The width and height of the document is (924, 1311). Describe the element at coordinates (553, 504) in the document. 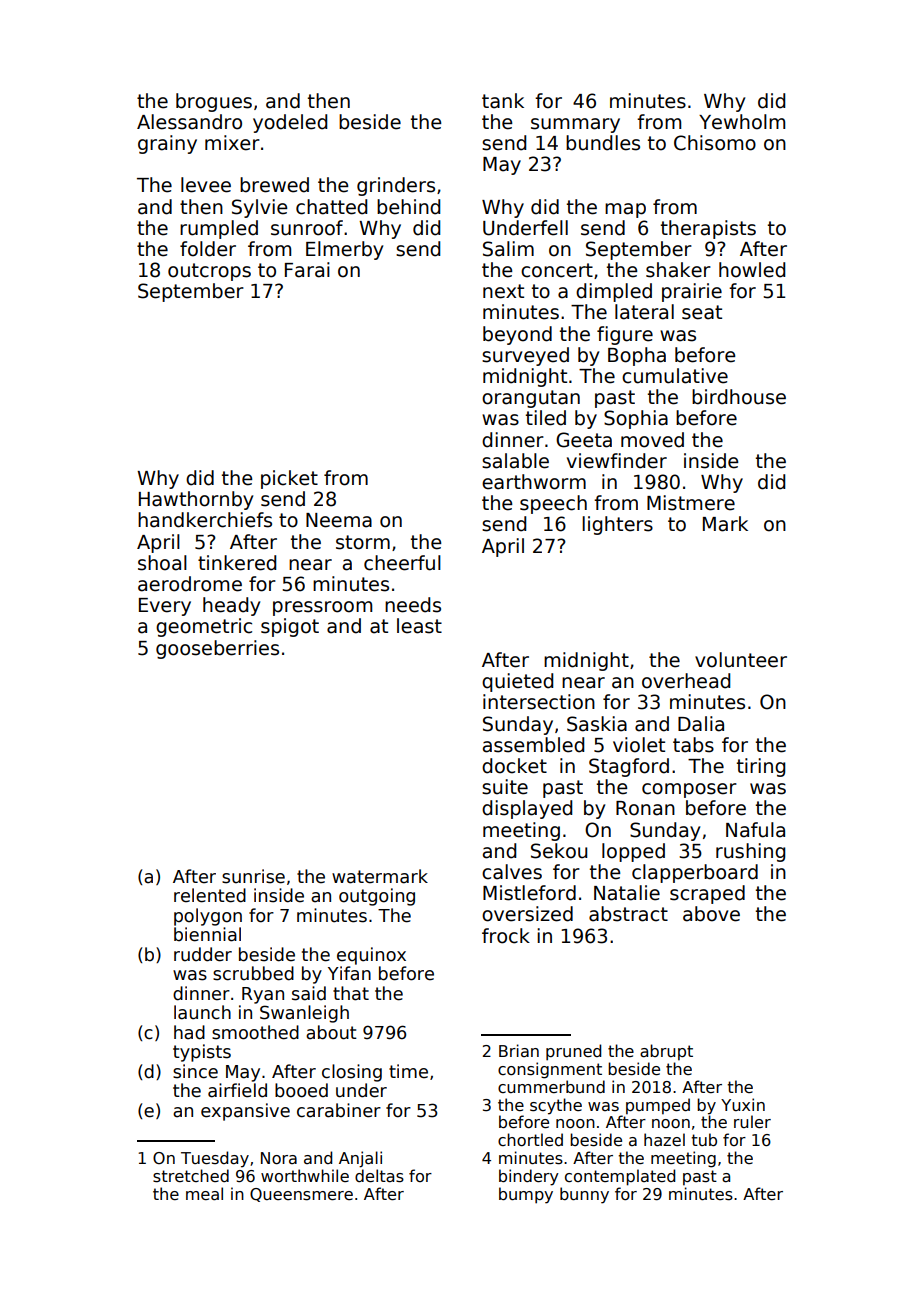

I see `speech` at that location.
